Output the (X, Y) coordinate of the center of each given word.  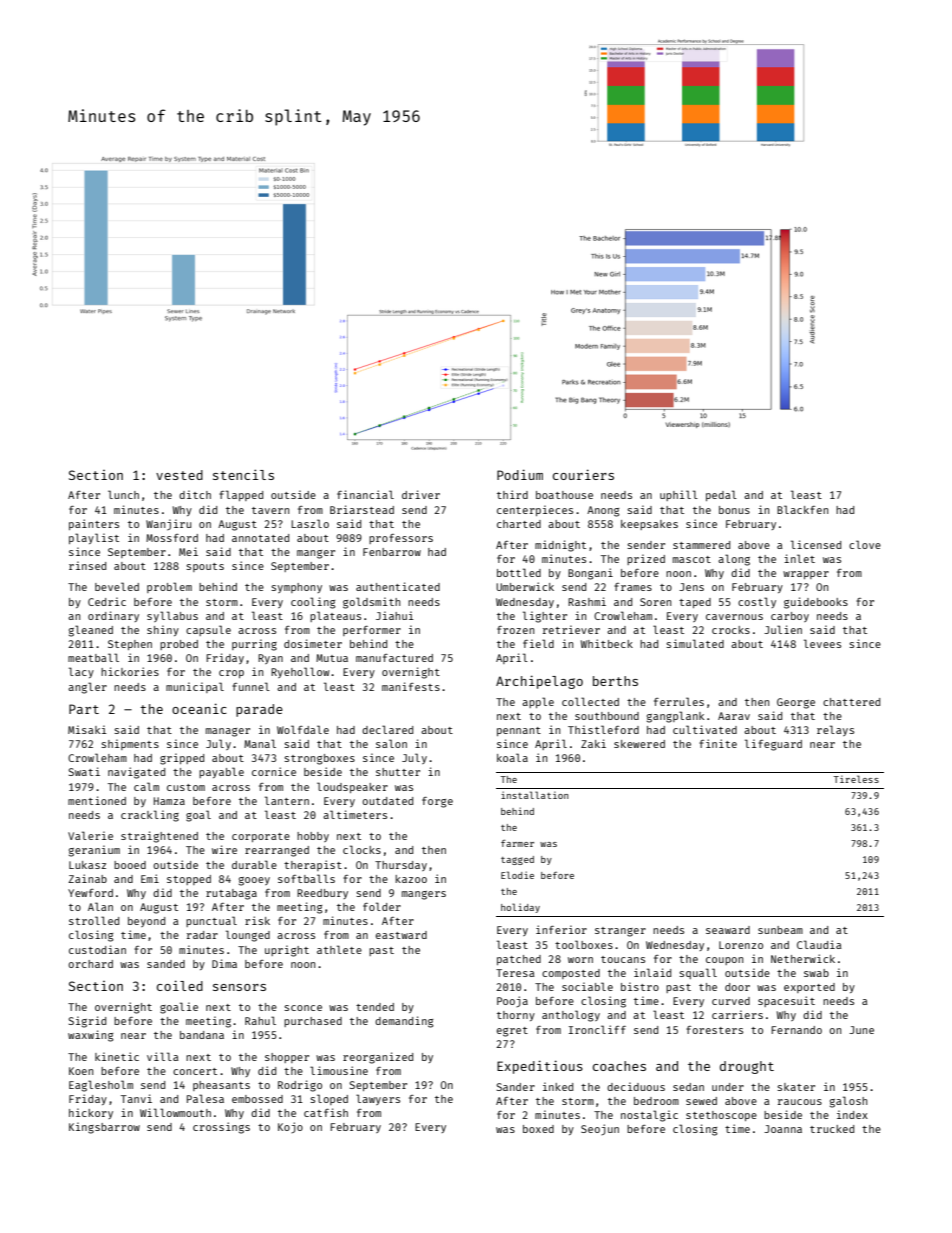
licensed (816, 544)
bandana (202, 1035)
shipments (130, 744)
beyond (146, 922)
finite (718, 743)
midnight (560, 546)
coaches (619, 1066)
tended (375, 1007)
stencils (243, 474)
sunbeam (780, 930)
